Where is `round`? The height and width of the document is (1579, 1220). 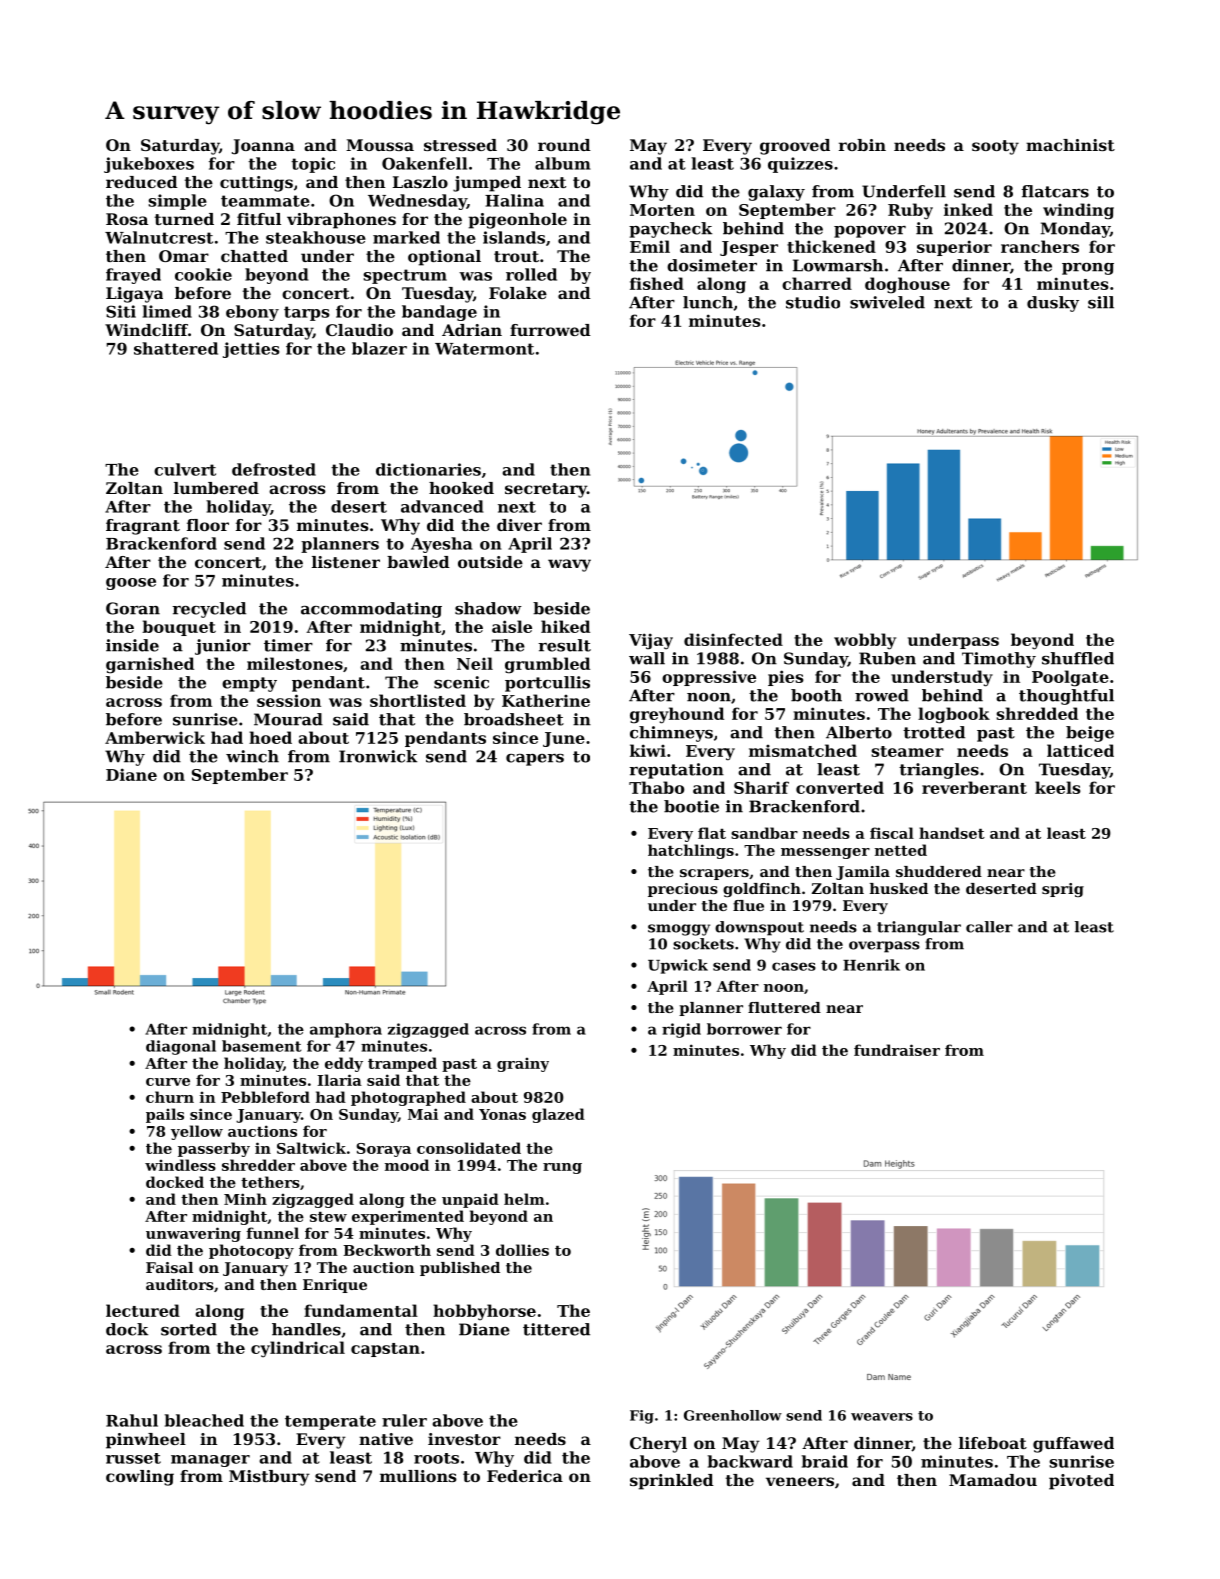
round is located at coordinates (564, 145).
